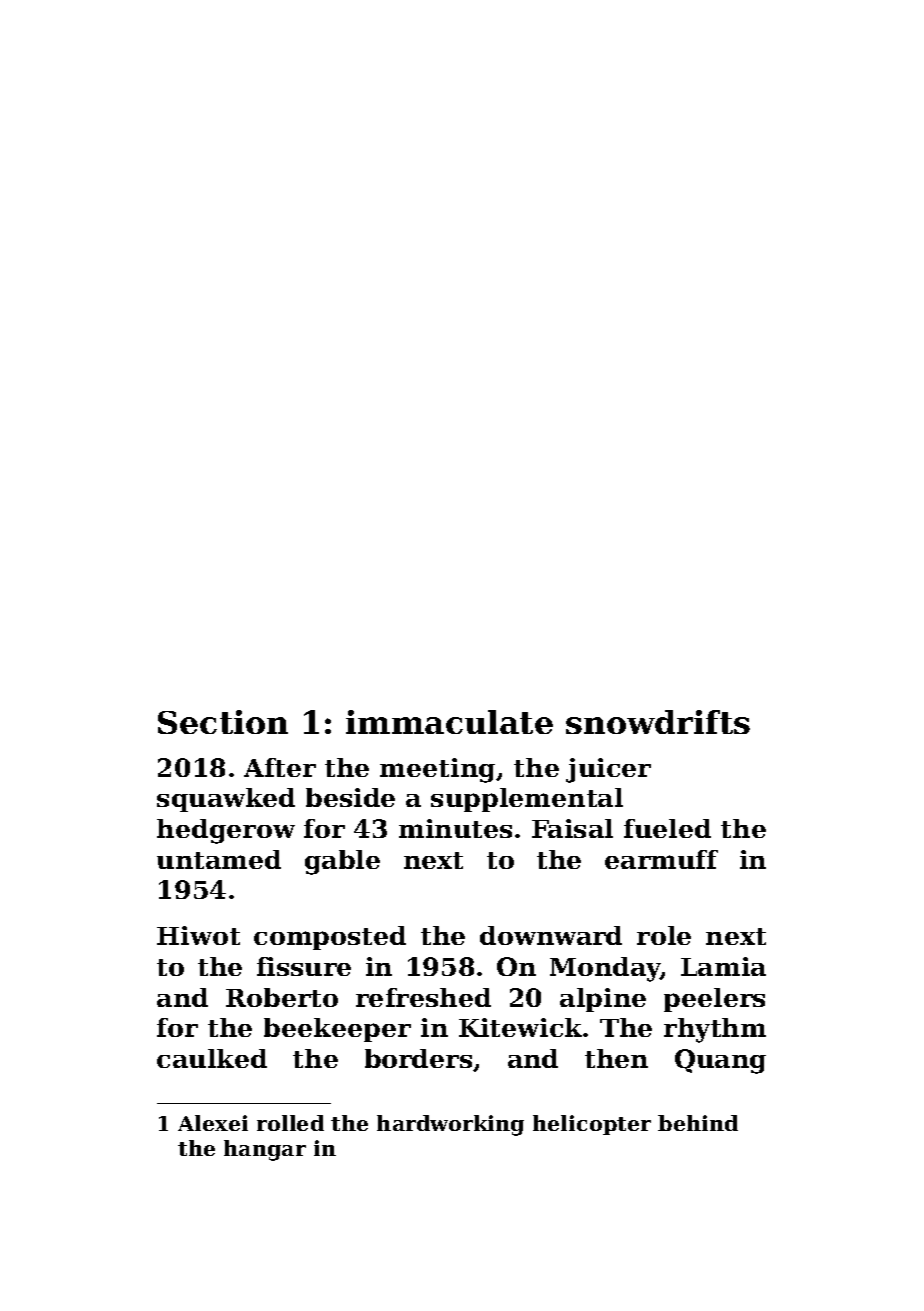 The height and width of the document is (1311, 924). What do you see at coordinates (223, 722) in the document?
I see `Section` at bounding box center [223, 722].
